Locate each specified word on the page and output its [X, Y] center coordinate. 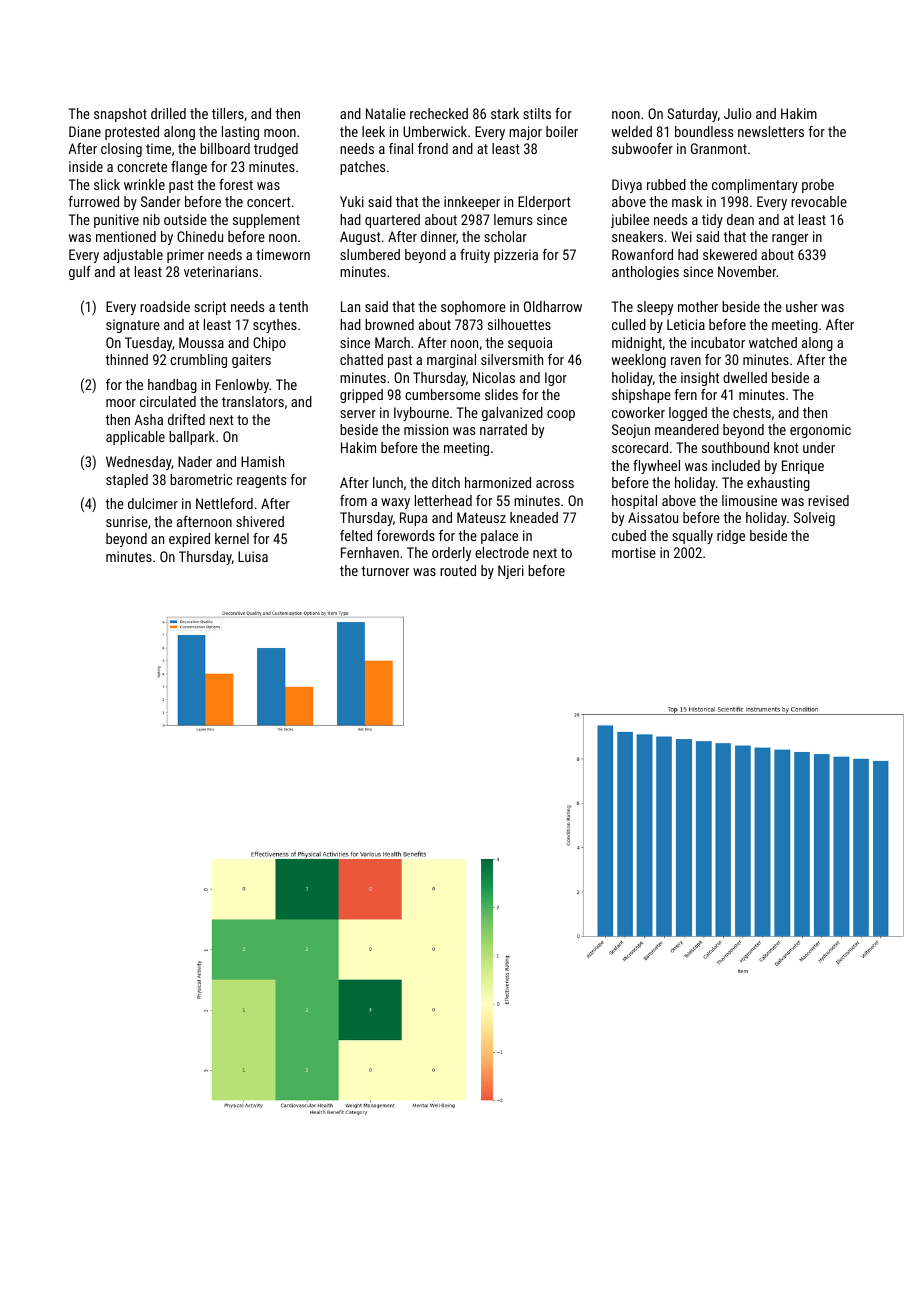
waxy [395, 503]
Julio [737, 113]
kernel [232, 538]
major [525, 133]
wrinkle [144, 184]
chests [752, 412]
